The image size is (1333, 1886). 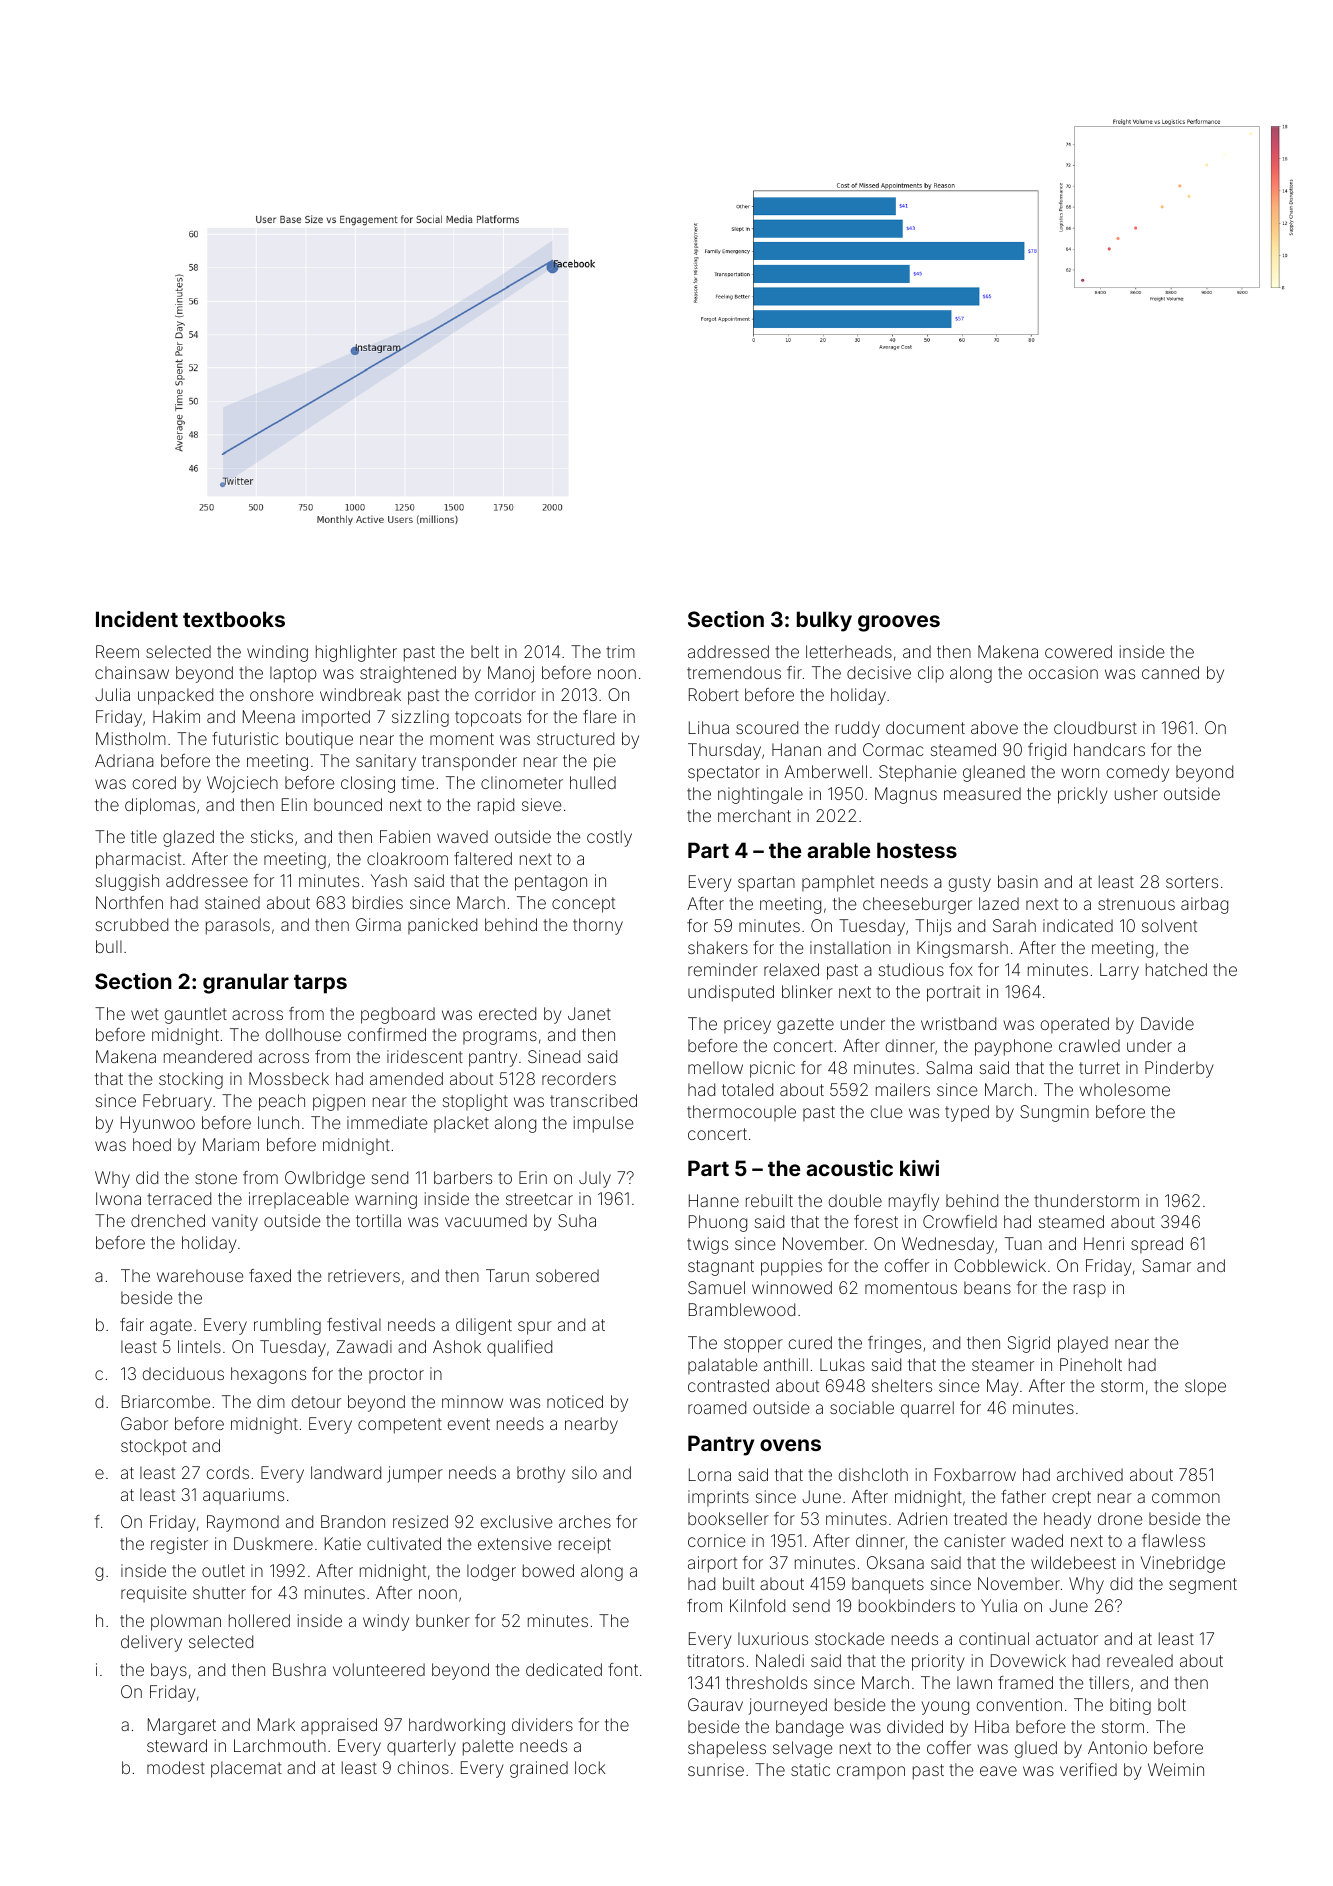 I want to click on belt, so click(x=485, y=651).
